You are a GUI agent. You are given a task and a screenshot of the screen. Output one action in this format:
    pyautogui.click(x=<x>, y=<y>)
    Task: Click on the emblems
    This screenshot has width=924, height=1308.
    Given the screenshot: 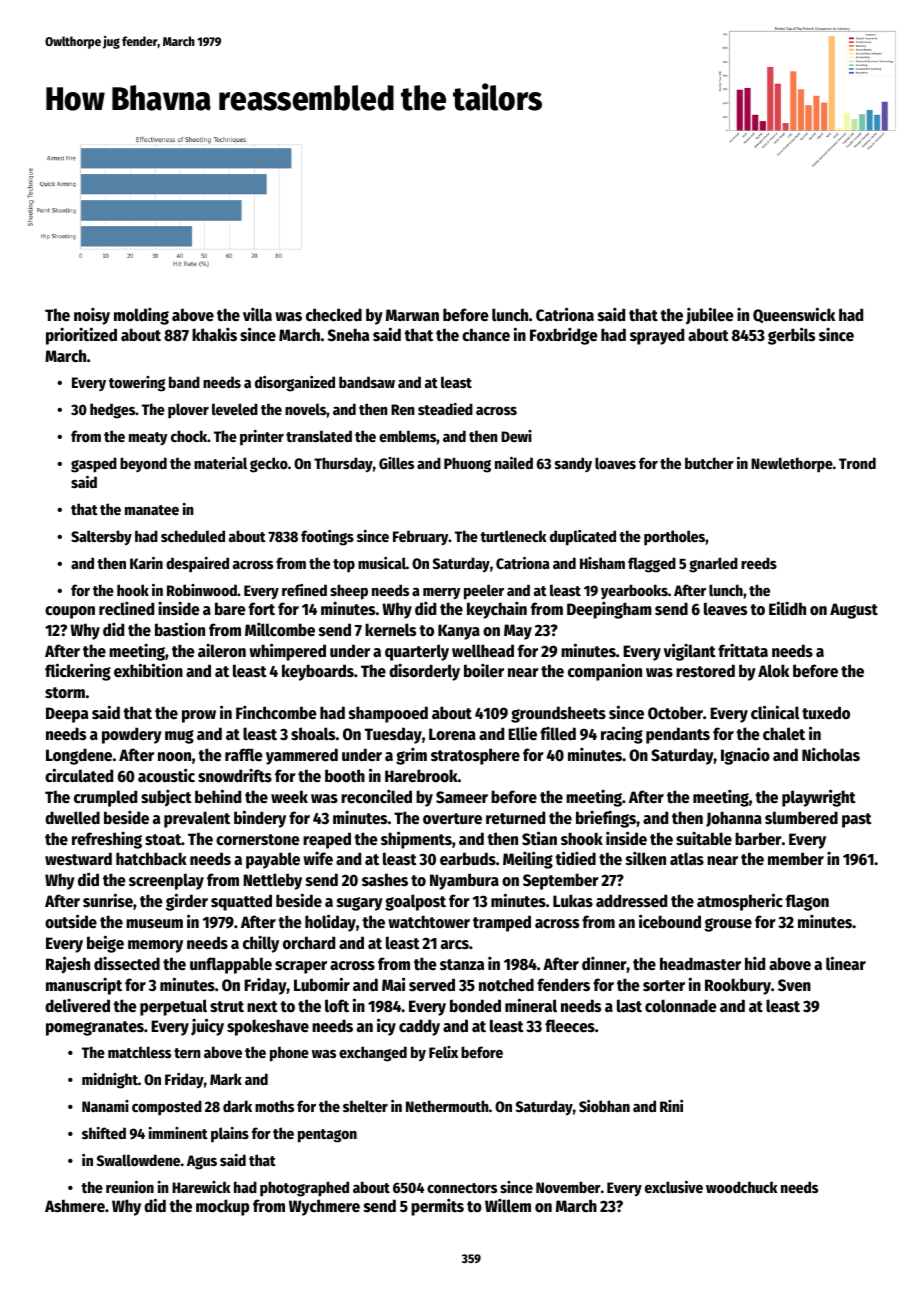 What is the action you would take?
    pyautogui.click(x=408, y=436)
